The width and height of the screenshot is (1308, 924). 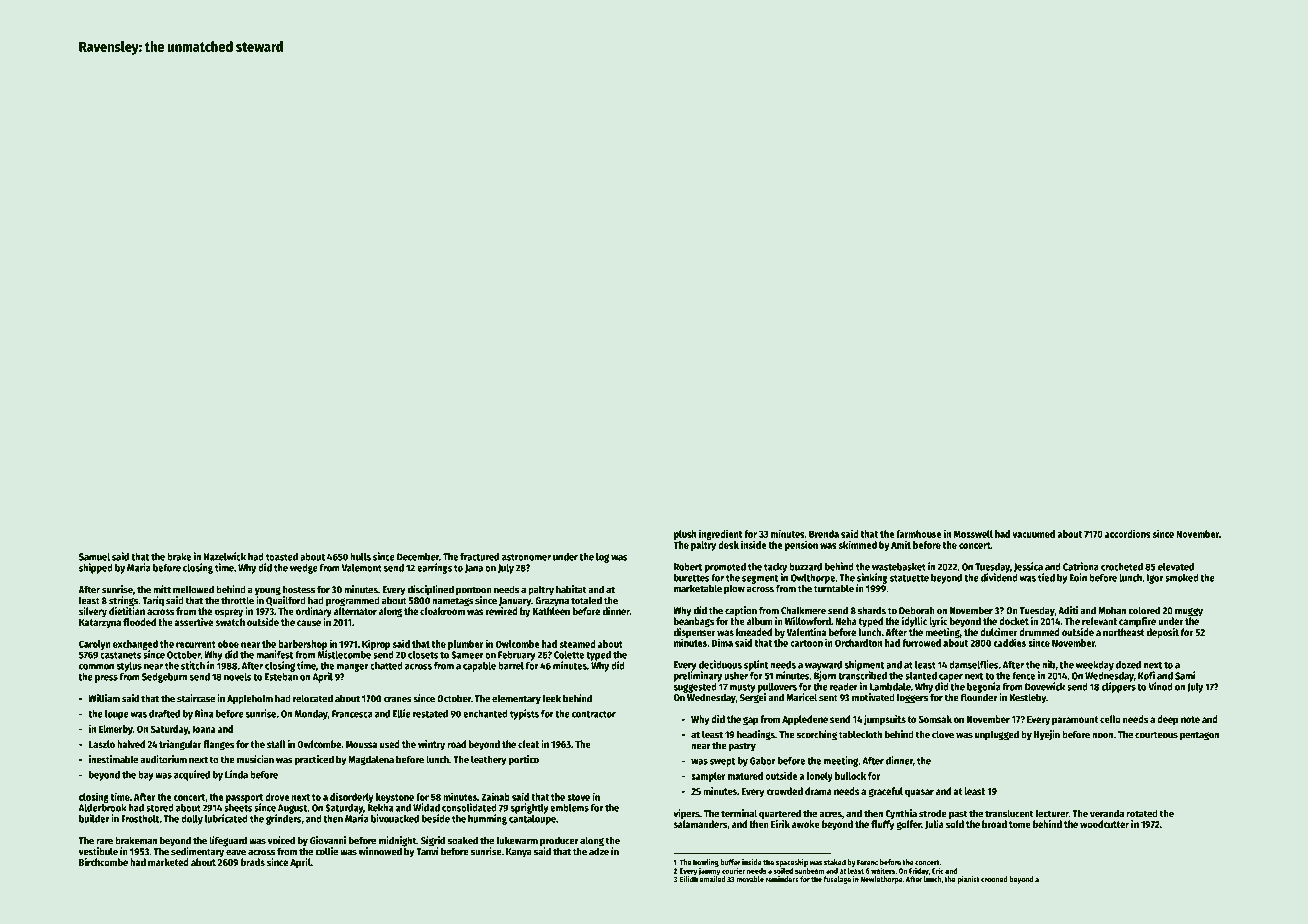 I want to click on fractured, so click(x=479, y=557).
